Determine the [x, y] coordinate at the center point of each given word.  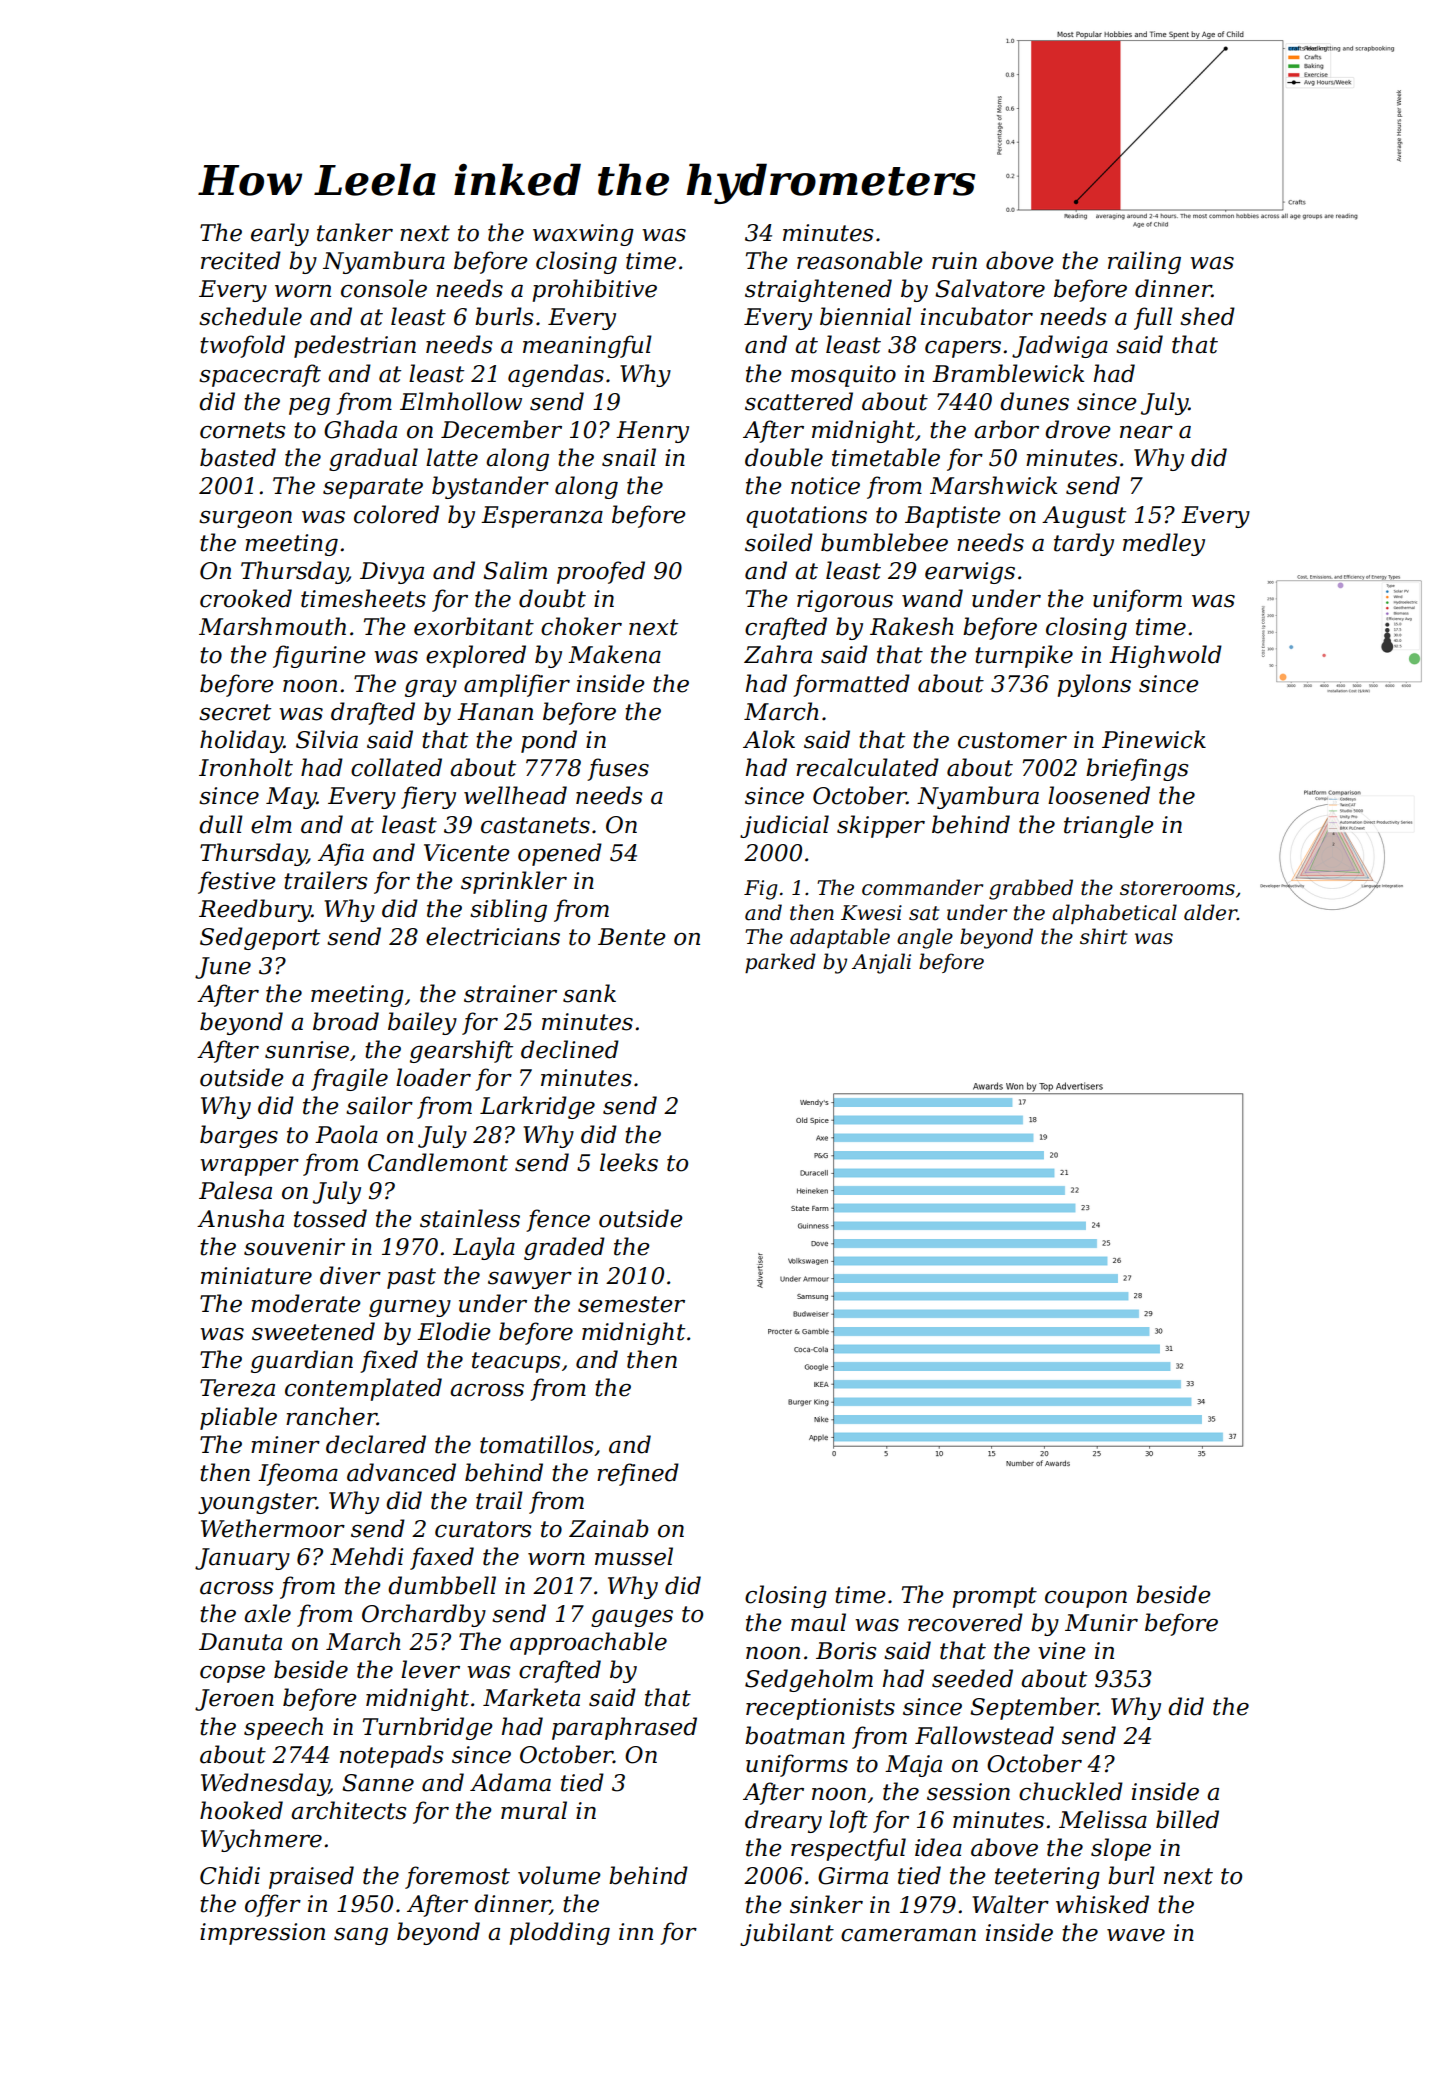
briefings [1137, 769]
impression [262, 1934]
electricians [493, 936]
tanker [355, 232]
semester [631, 1304]
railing [1144, 262]
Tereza [237, 1388]
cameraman [908, 1935]
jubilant [787, 1934]
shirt [1103, 936]
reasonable [859, 260]
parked [780, 963]
